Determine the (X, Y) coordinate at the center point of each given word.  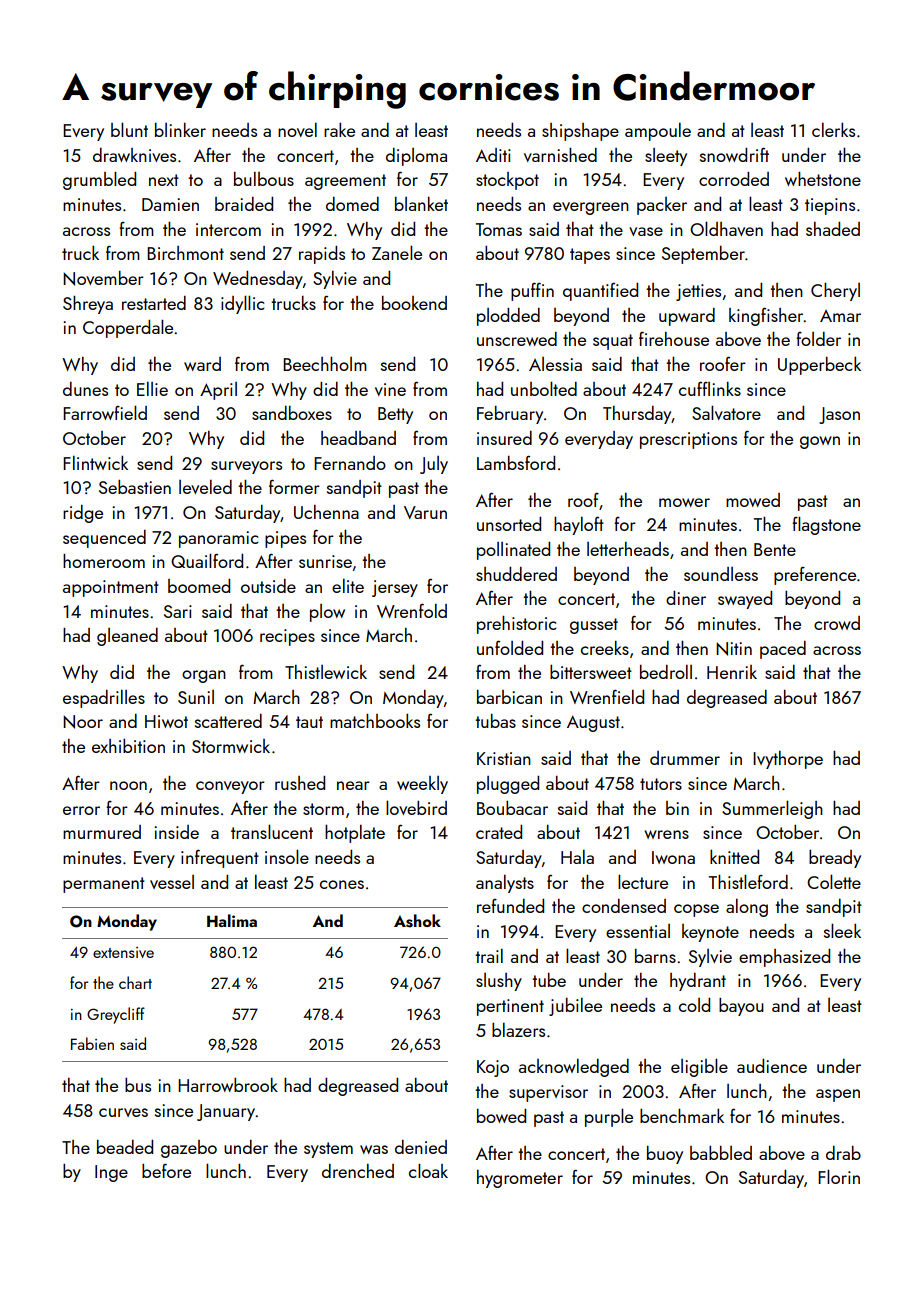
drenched (358, 1171)
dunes (85, 389)
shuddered (516, 574)
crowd (837, 623)
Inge (111, 1173)
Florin (839, 1177)
